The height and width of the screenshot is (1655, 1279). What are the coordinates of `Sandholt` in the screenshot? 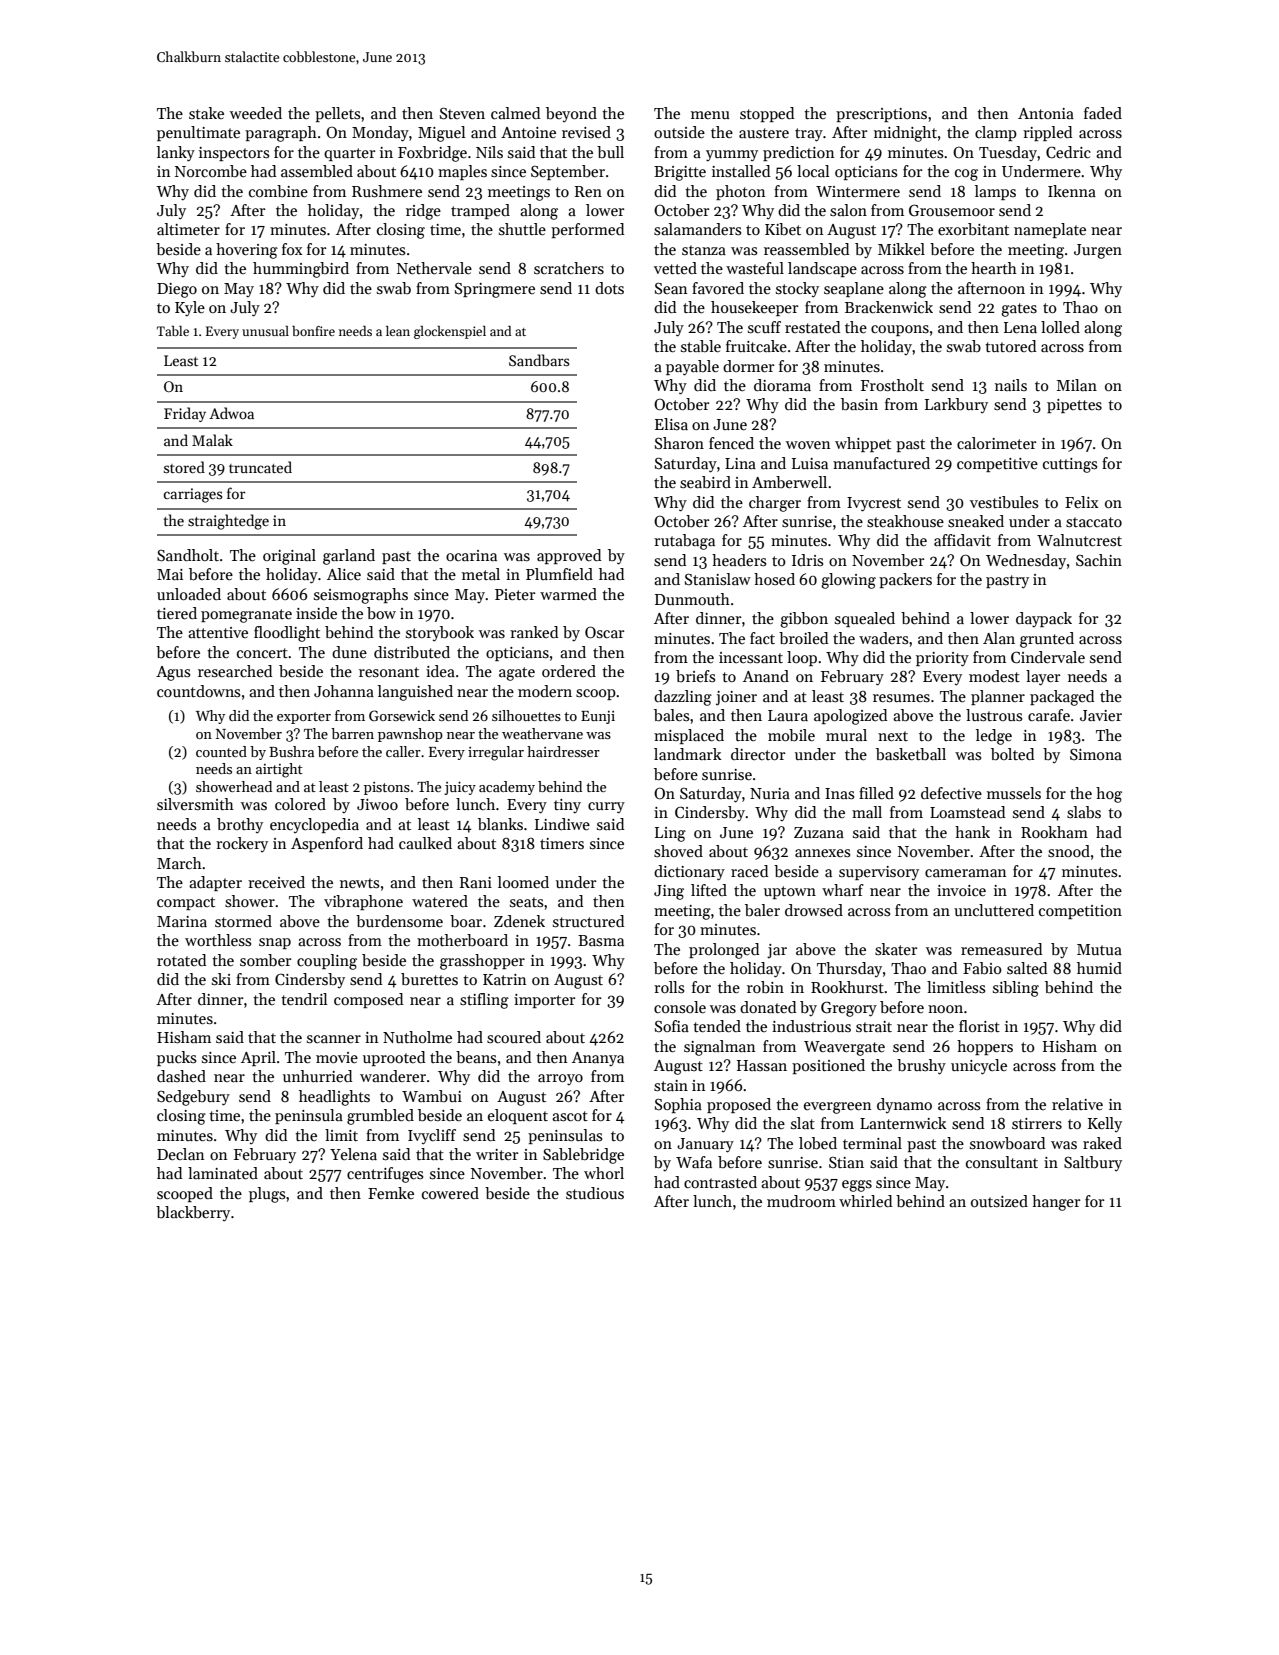 It's located at (188, 555).
